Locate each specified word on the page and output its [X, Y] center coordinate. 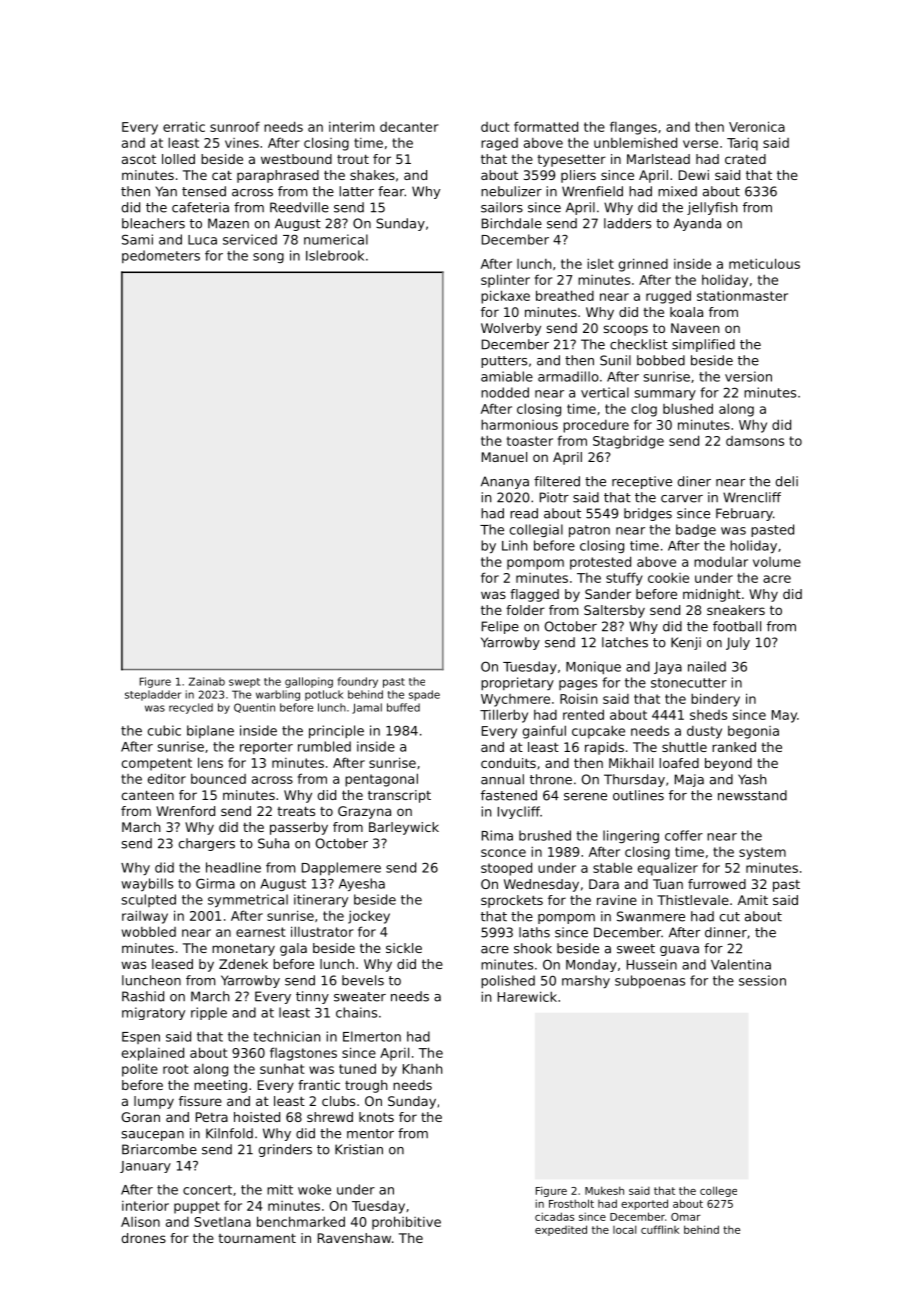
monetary [243, 950]
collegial [536, 530]
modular [721, 562]
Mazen [228, 223]
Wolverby [511, 329]
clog [644, 410]
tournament [257, 1238]
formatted [546, 126]
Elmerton [372, 1036]
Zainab [207, 681]
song [268, 258]
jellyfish [712, 208]
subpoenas [650, 981]
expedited [561, 1230]
